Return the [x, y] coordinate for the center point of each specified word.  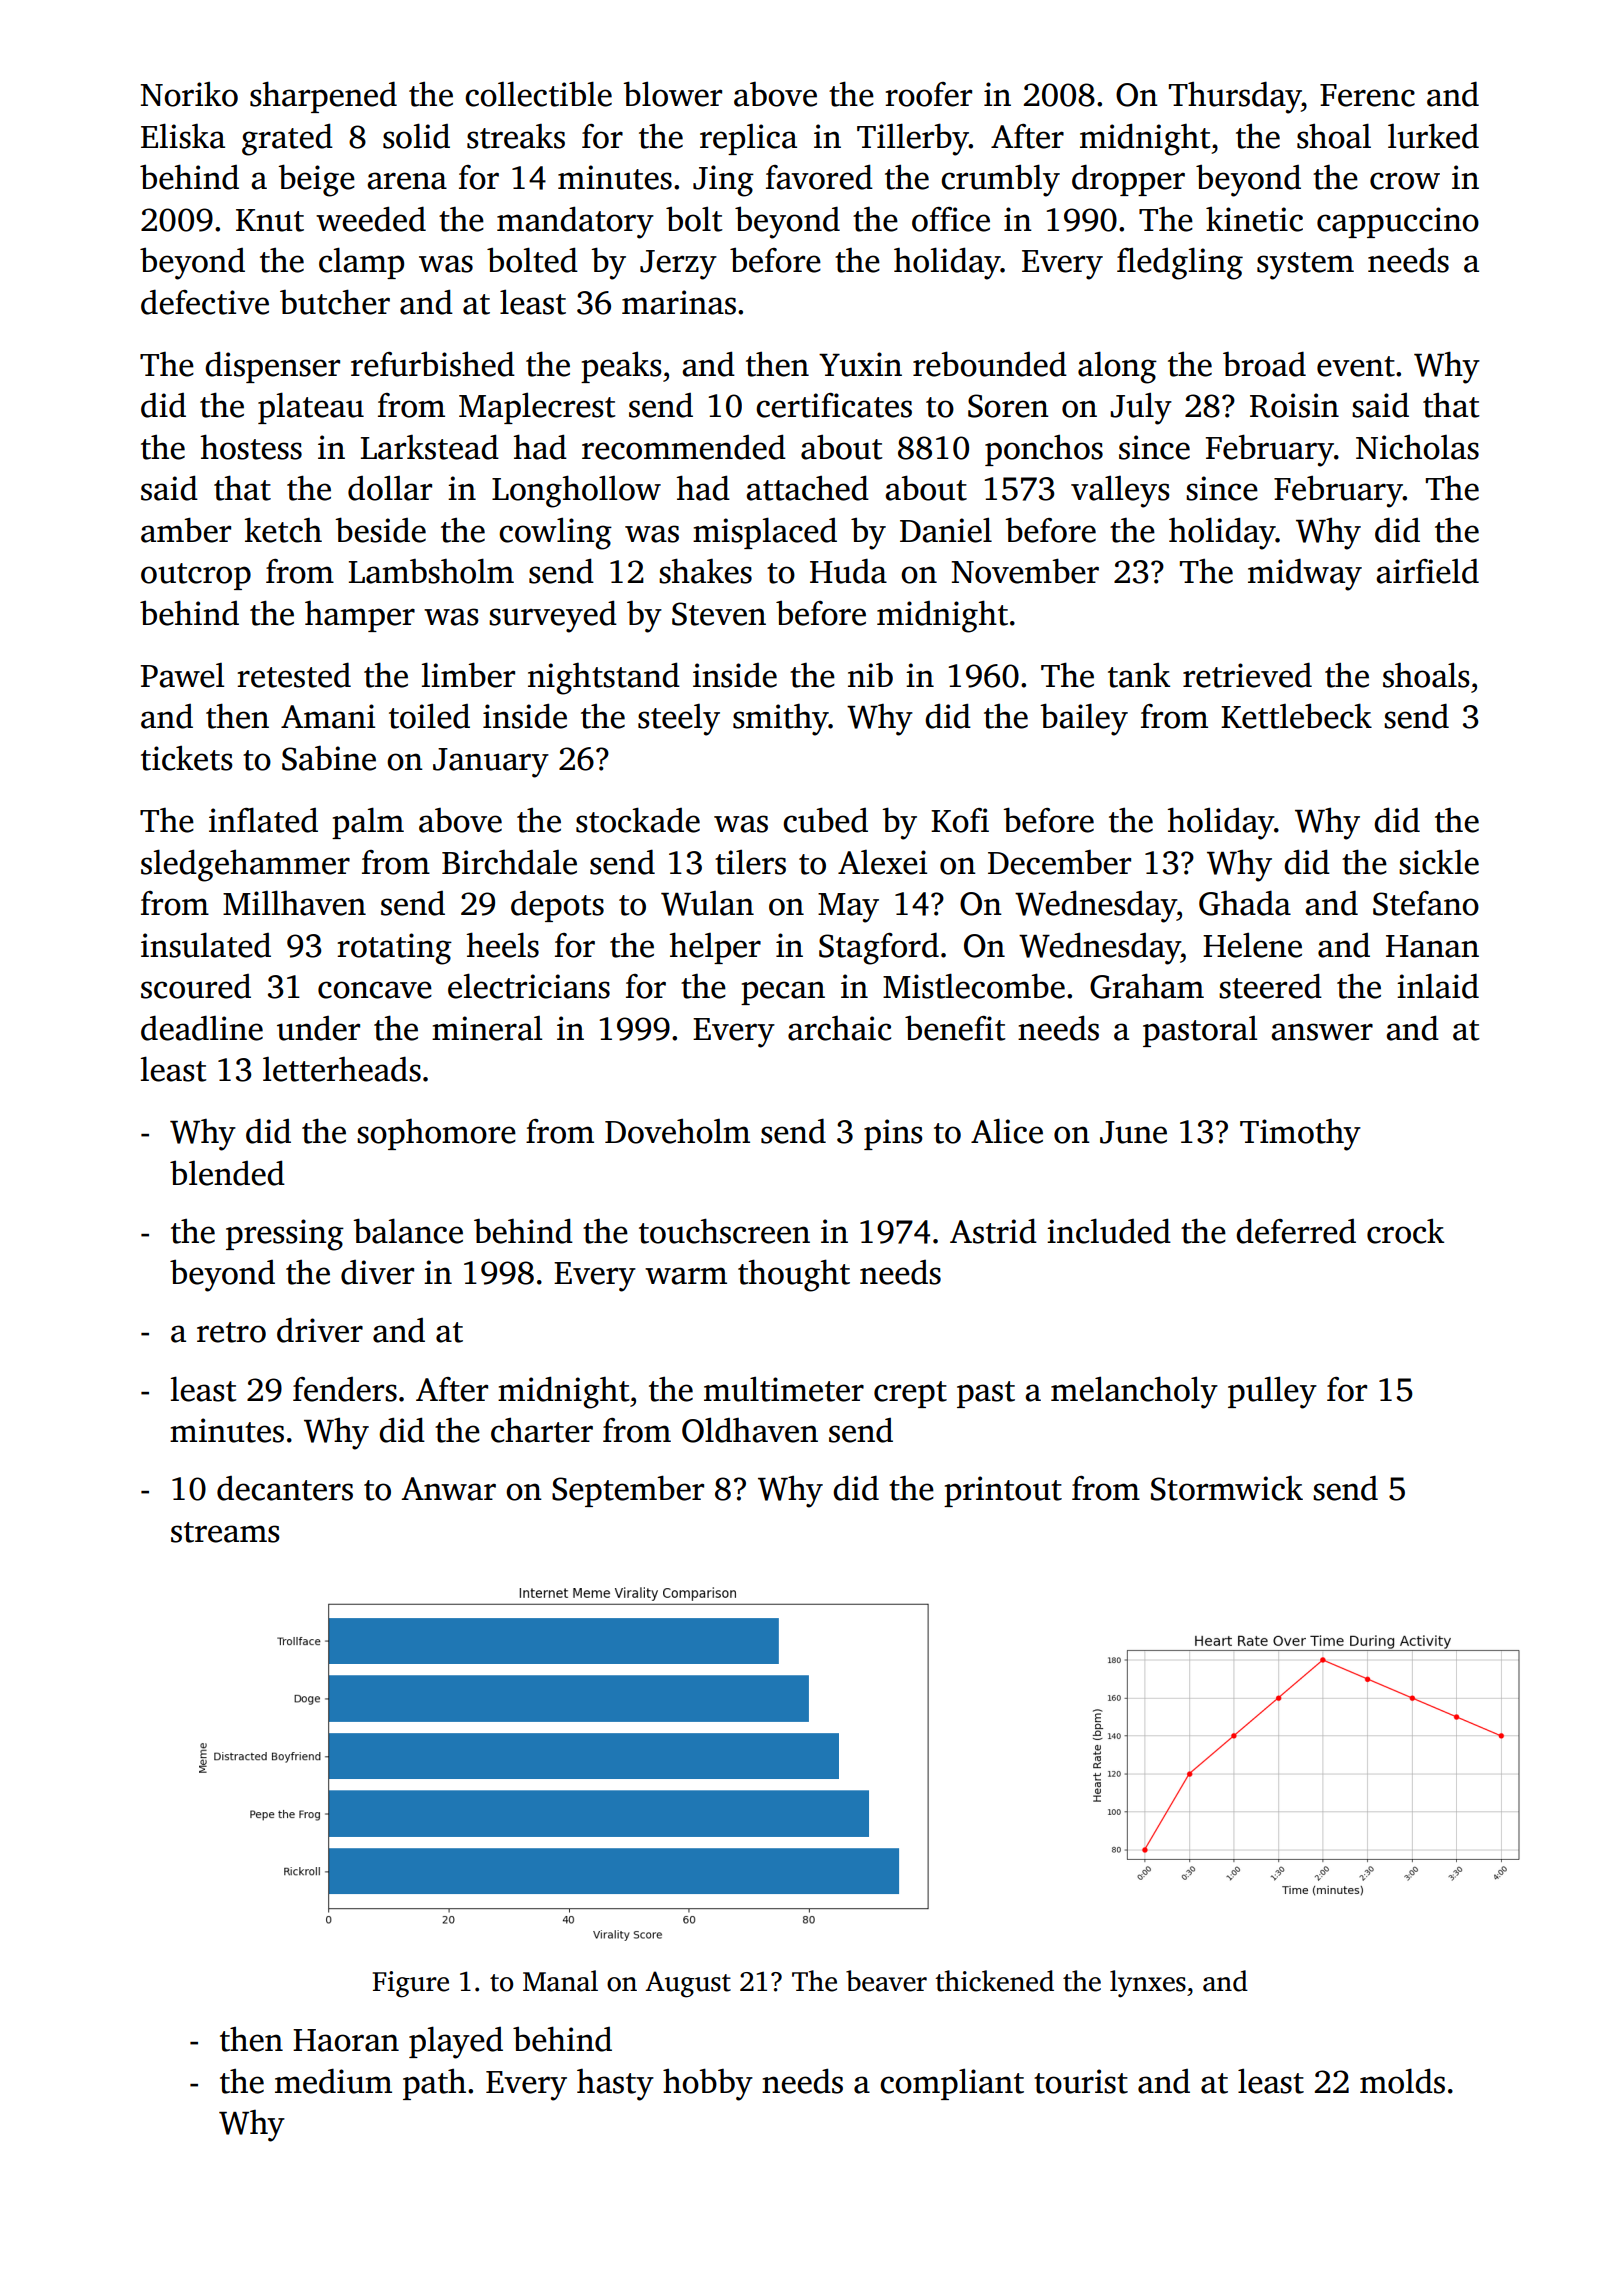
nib [870, 674]
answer [1322, 1032]
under [318, 1028]
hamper [360, 616]
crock [1405, 1231]
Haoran [346, 2040]
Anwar [448, 1489]
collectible [538, 94]
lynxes [1148, 1984]
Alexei [882, 862]
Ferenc [1367, 95]
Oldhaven [750, 1430]
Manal [560, 1981]
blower [672, 94]
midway [1305, 574]
